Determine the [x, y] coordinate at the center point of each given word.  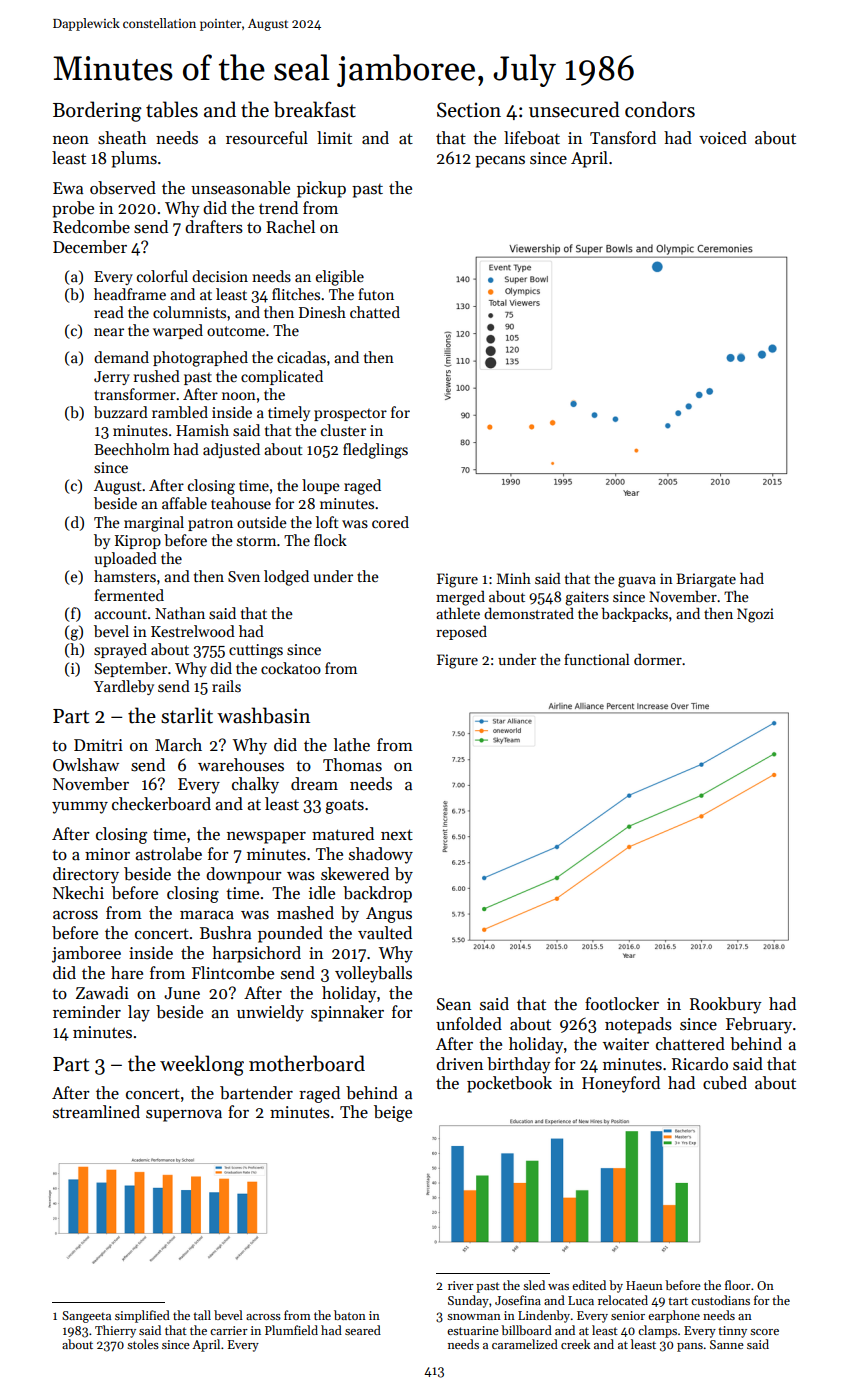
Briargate [706, 580]
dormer [658, 659]
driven [459, 1063]
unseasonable [240, 188]
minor [107, 854]
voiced [723, 138]
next [397, 835]
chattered [690, 1044]
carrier [229, 1330]
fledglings [375, 451]
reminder [87, 1012]
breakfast [315, 109]
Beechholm [132, 449]
